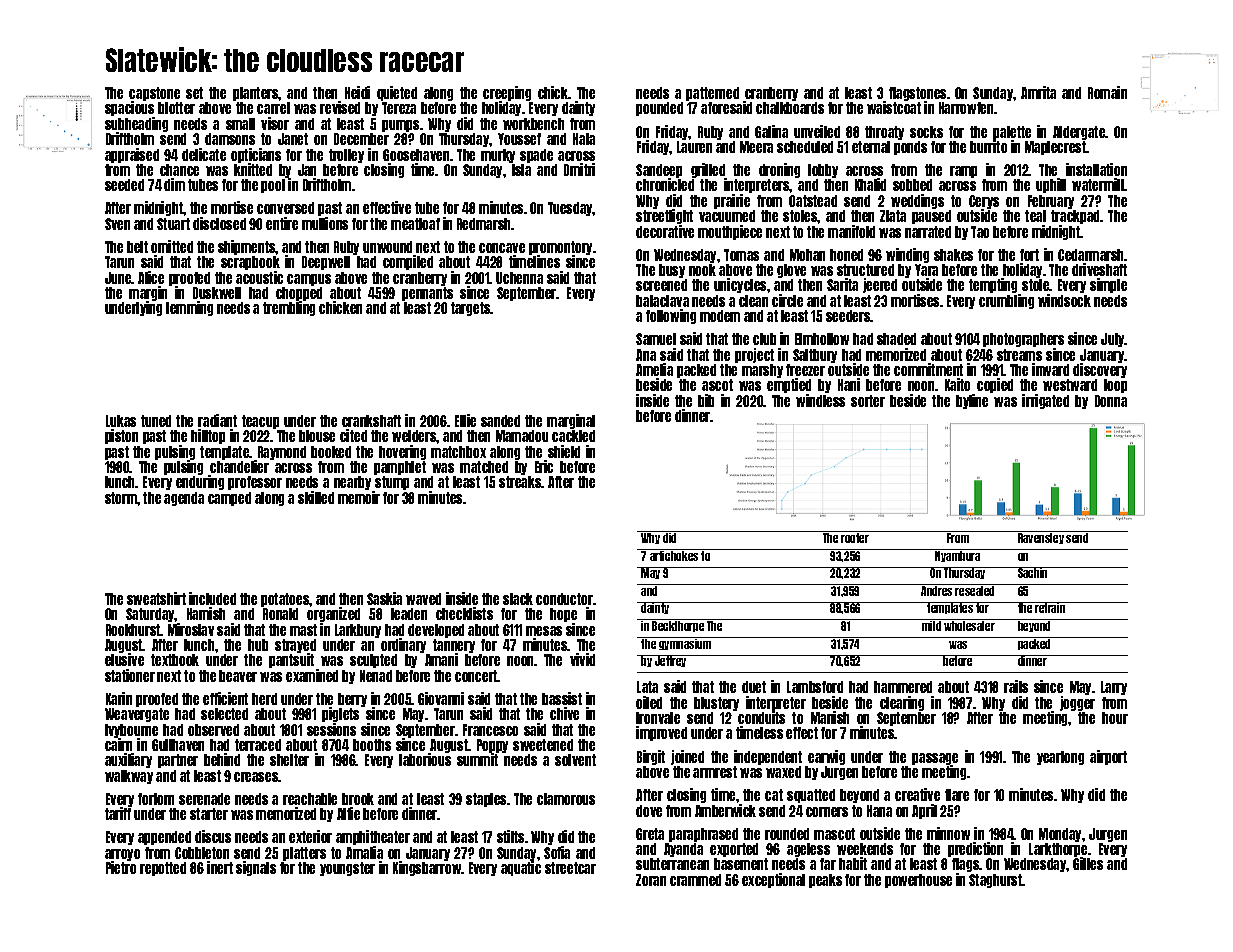  Describe the element at coordinates (427, 868) in the page. I see `Kingsbarrow` at that location.
